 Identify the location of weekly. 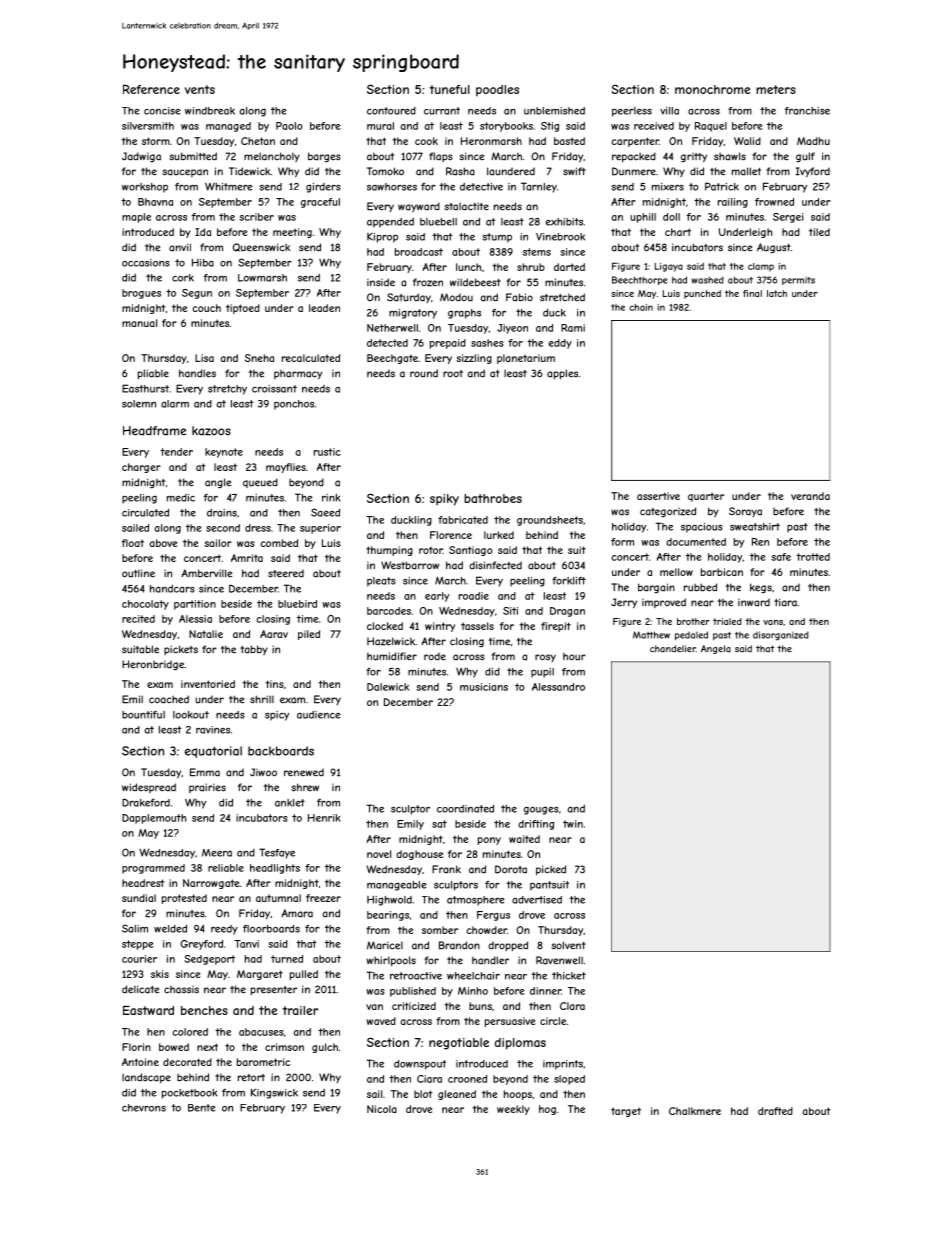
(513, 1110).
